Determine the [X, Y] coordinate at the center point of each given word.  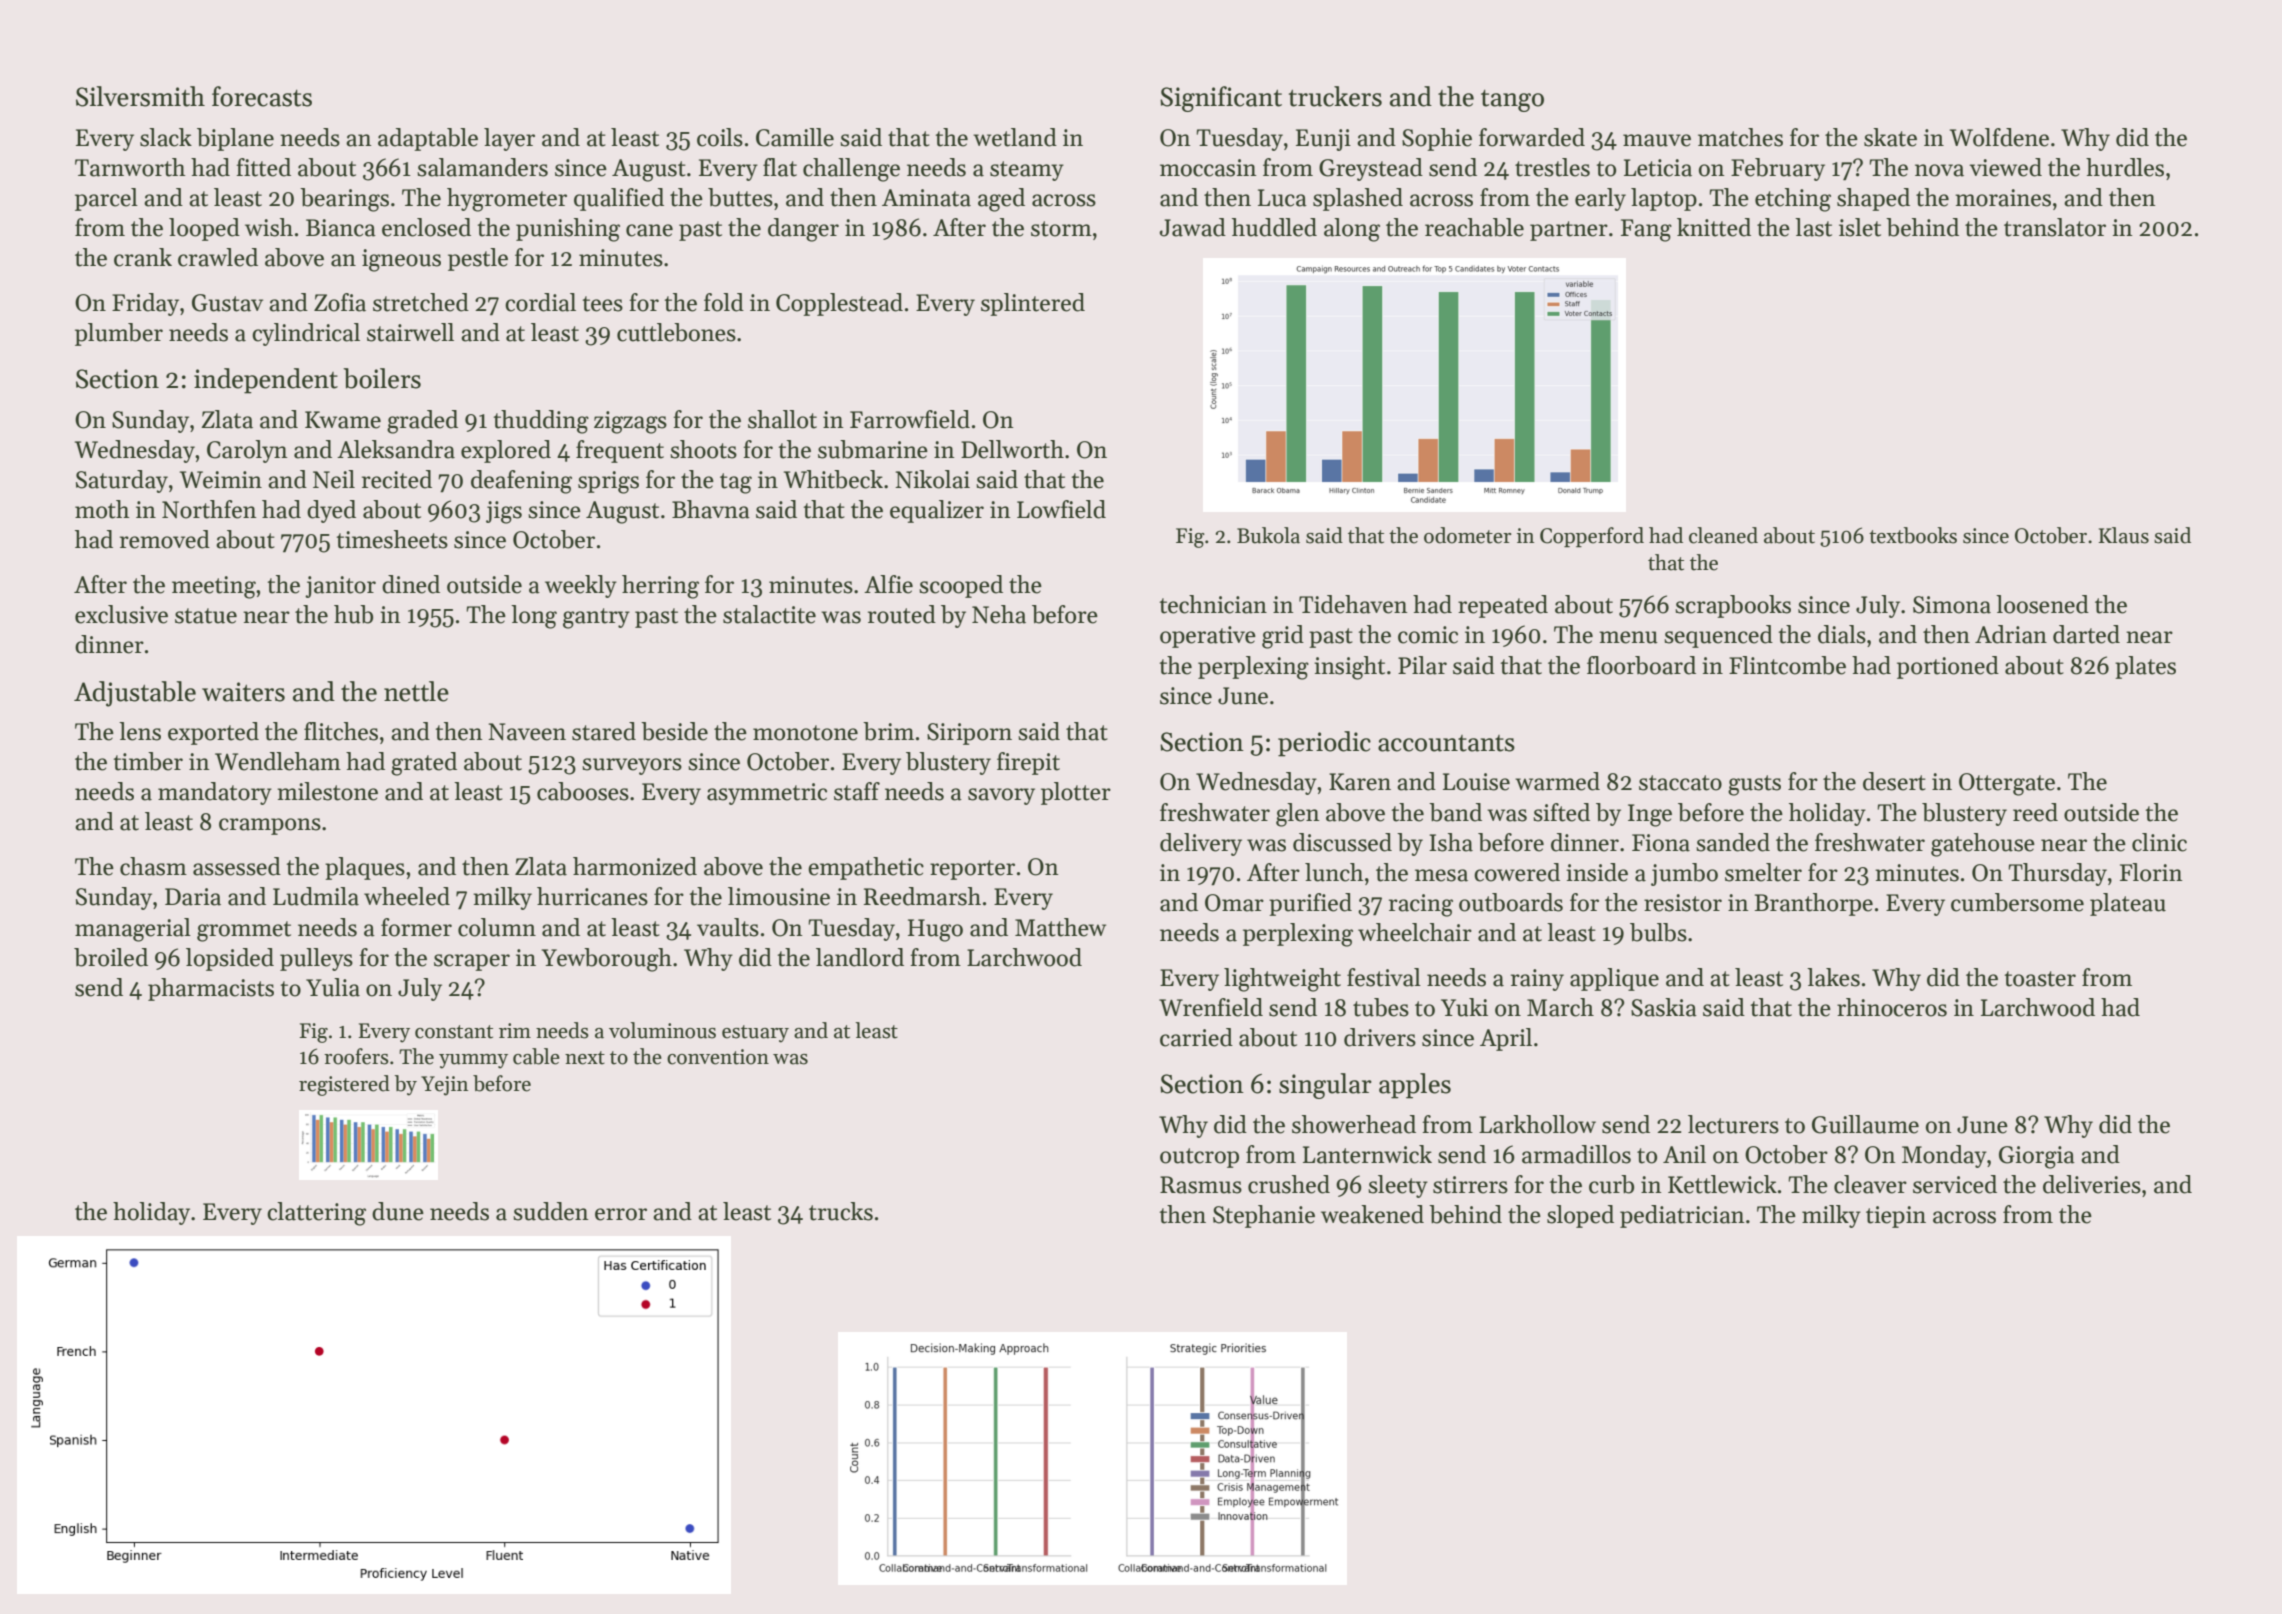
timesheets [392, 539]
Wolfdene [1999, 137]
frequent [620, 451]
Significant [1221, 99]
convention [718, 1057]
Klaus [2123, 535]
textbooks [1913, 535]
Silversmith [140, 96]
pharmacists [211, 989]
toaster [2040, 979]
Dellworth [1012, 449]
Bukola [1268, 535]
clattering [316, 1214]
